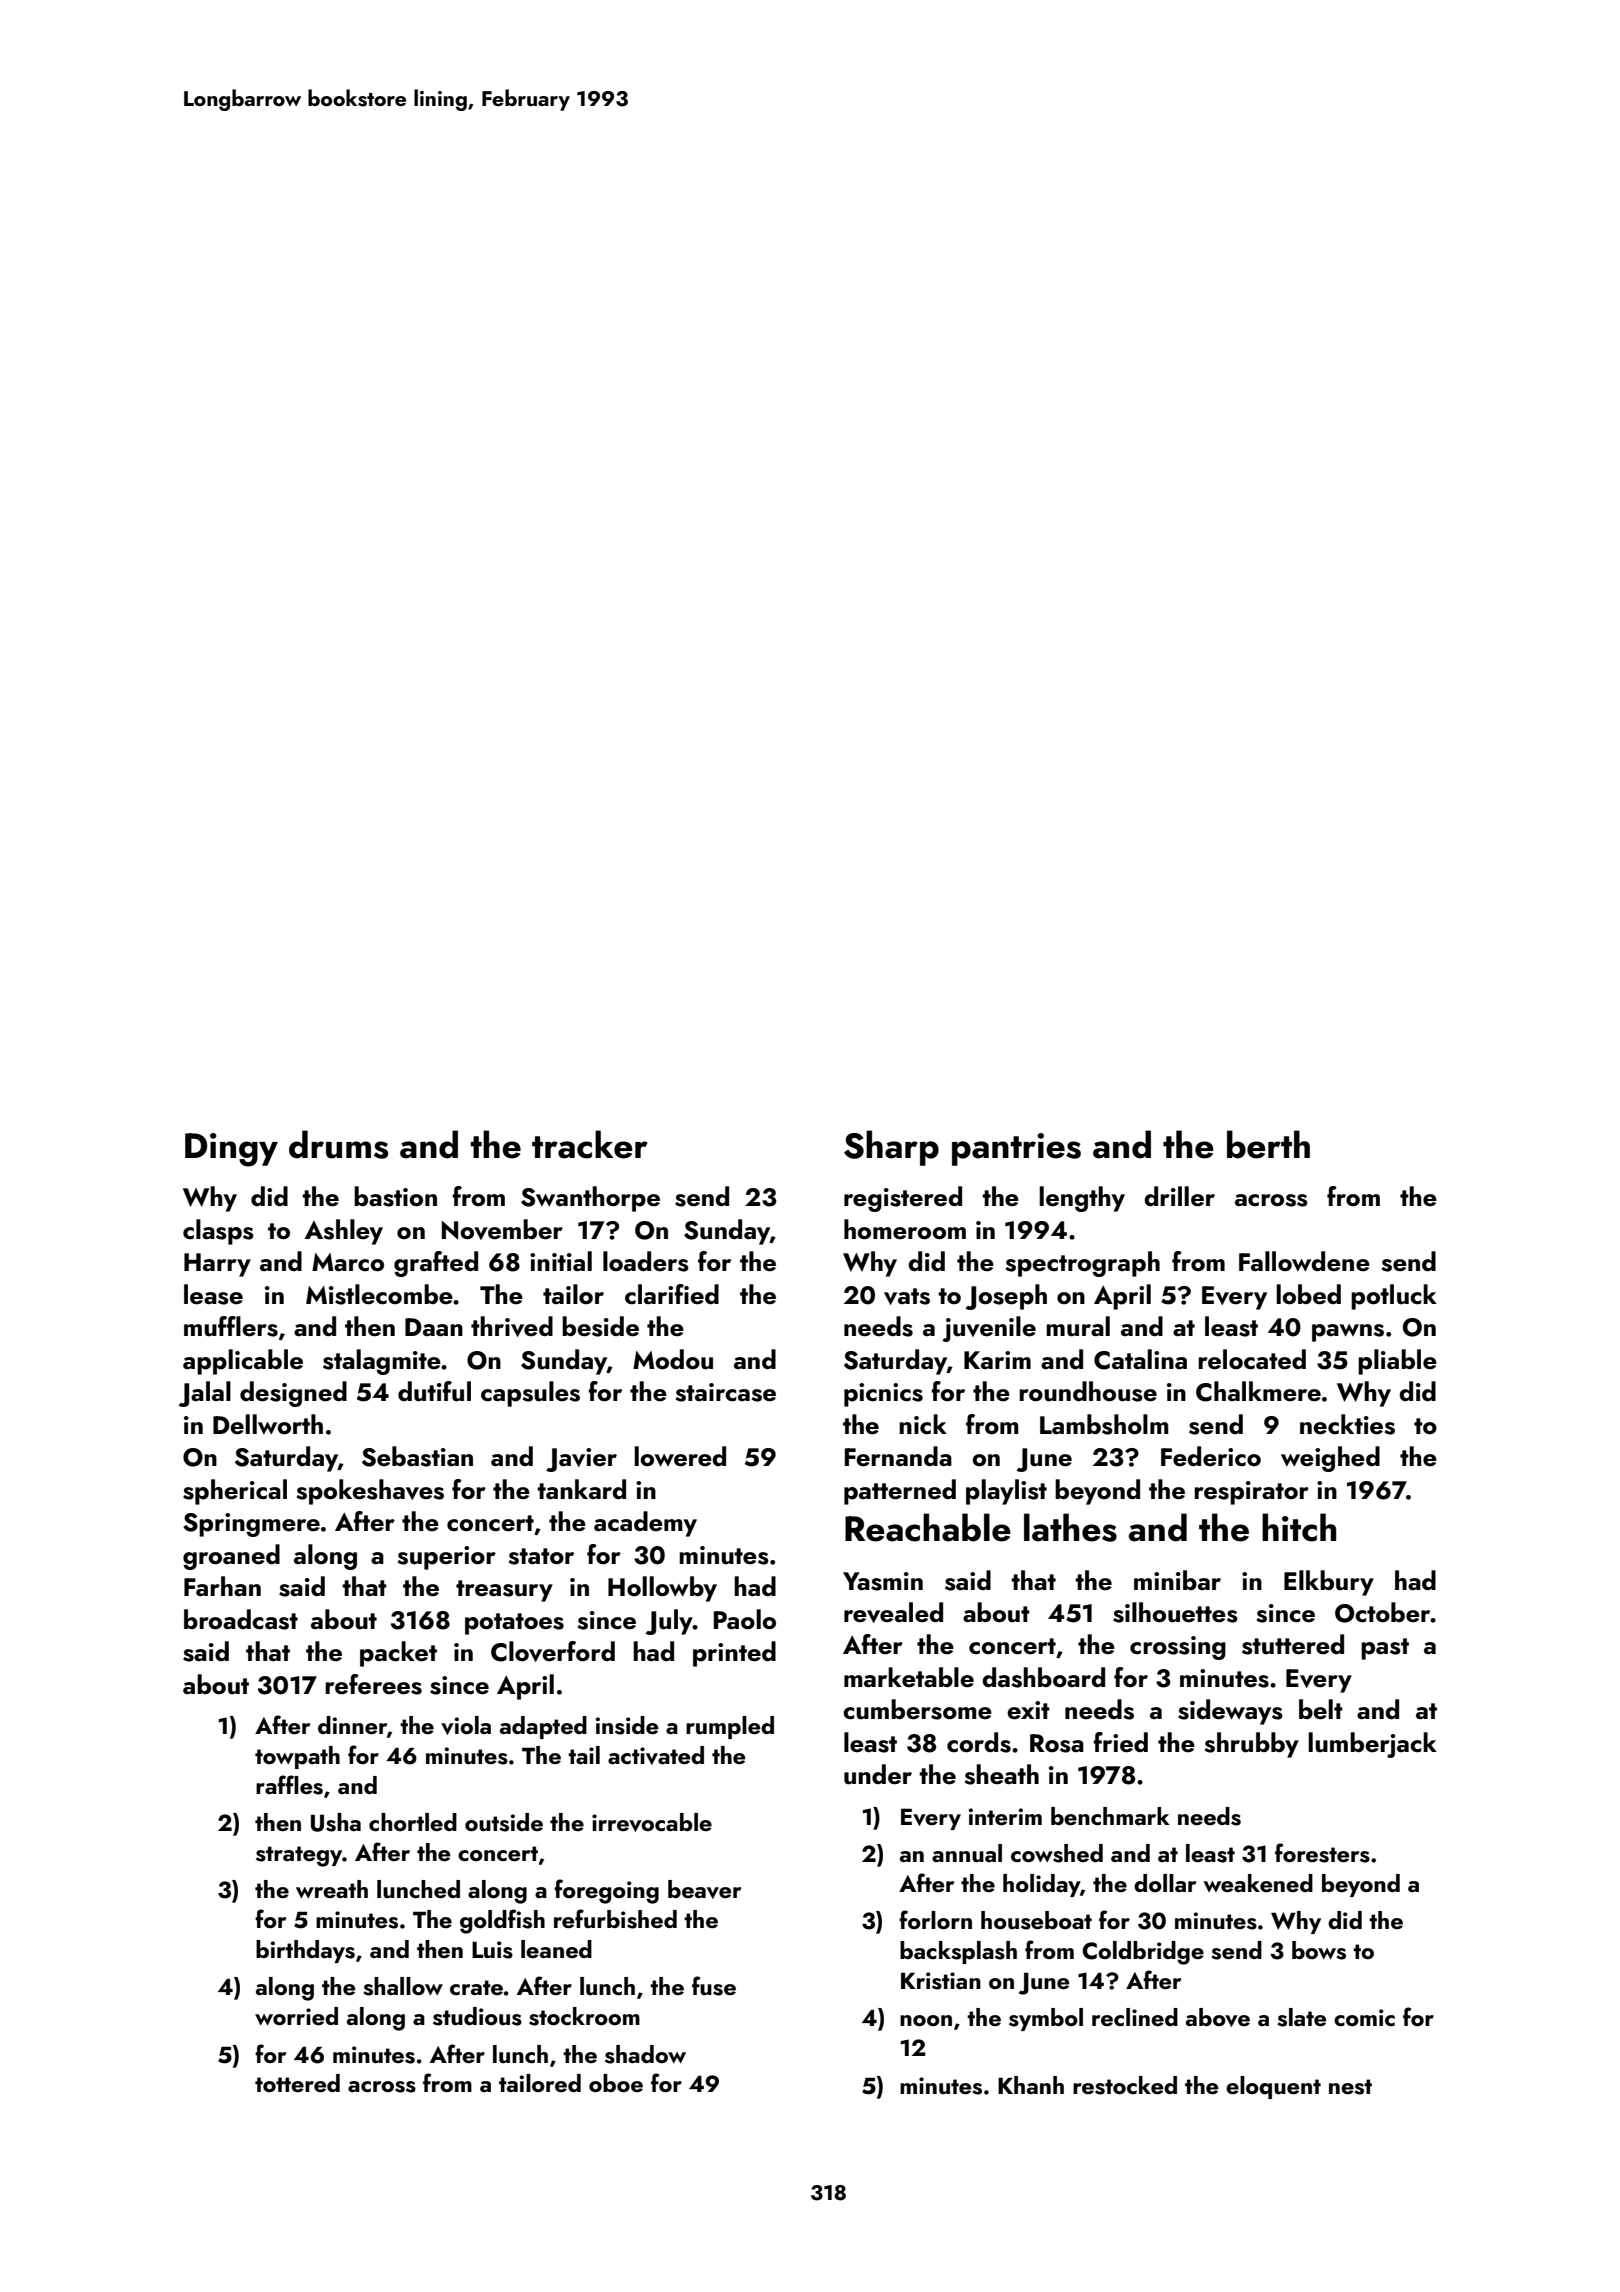 The image size is (1620, 2292). Describe the element at coordinates (997, 1360) in the document. I see `Karim` at that location.
